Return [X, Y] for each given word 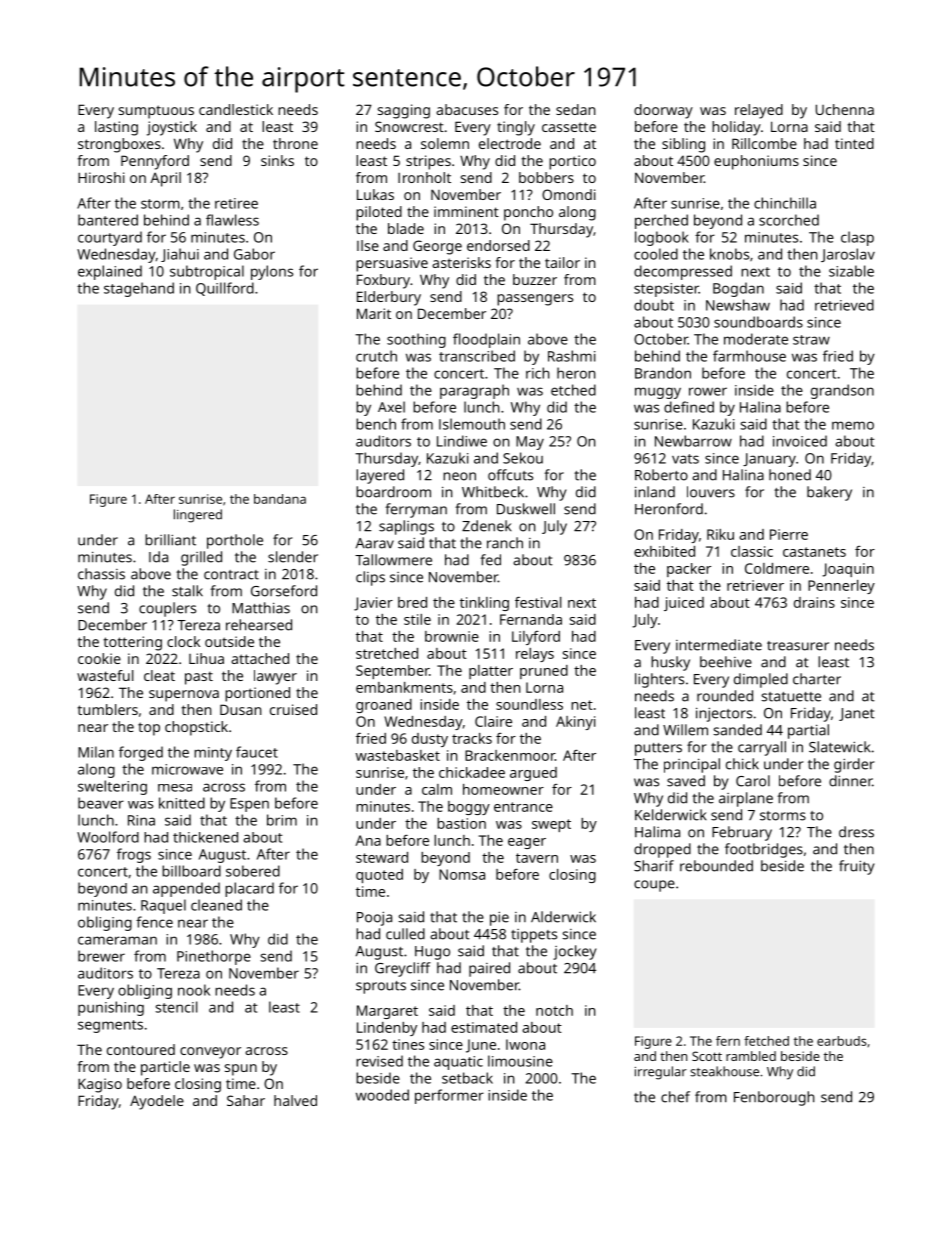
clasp [857, 238]
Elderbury [389, 298]
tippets [534, 936]
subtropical [207, 272]
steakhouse [724, 1071]
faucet [257, 752]
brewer [101, 956]
